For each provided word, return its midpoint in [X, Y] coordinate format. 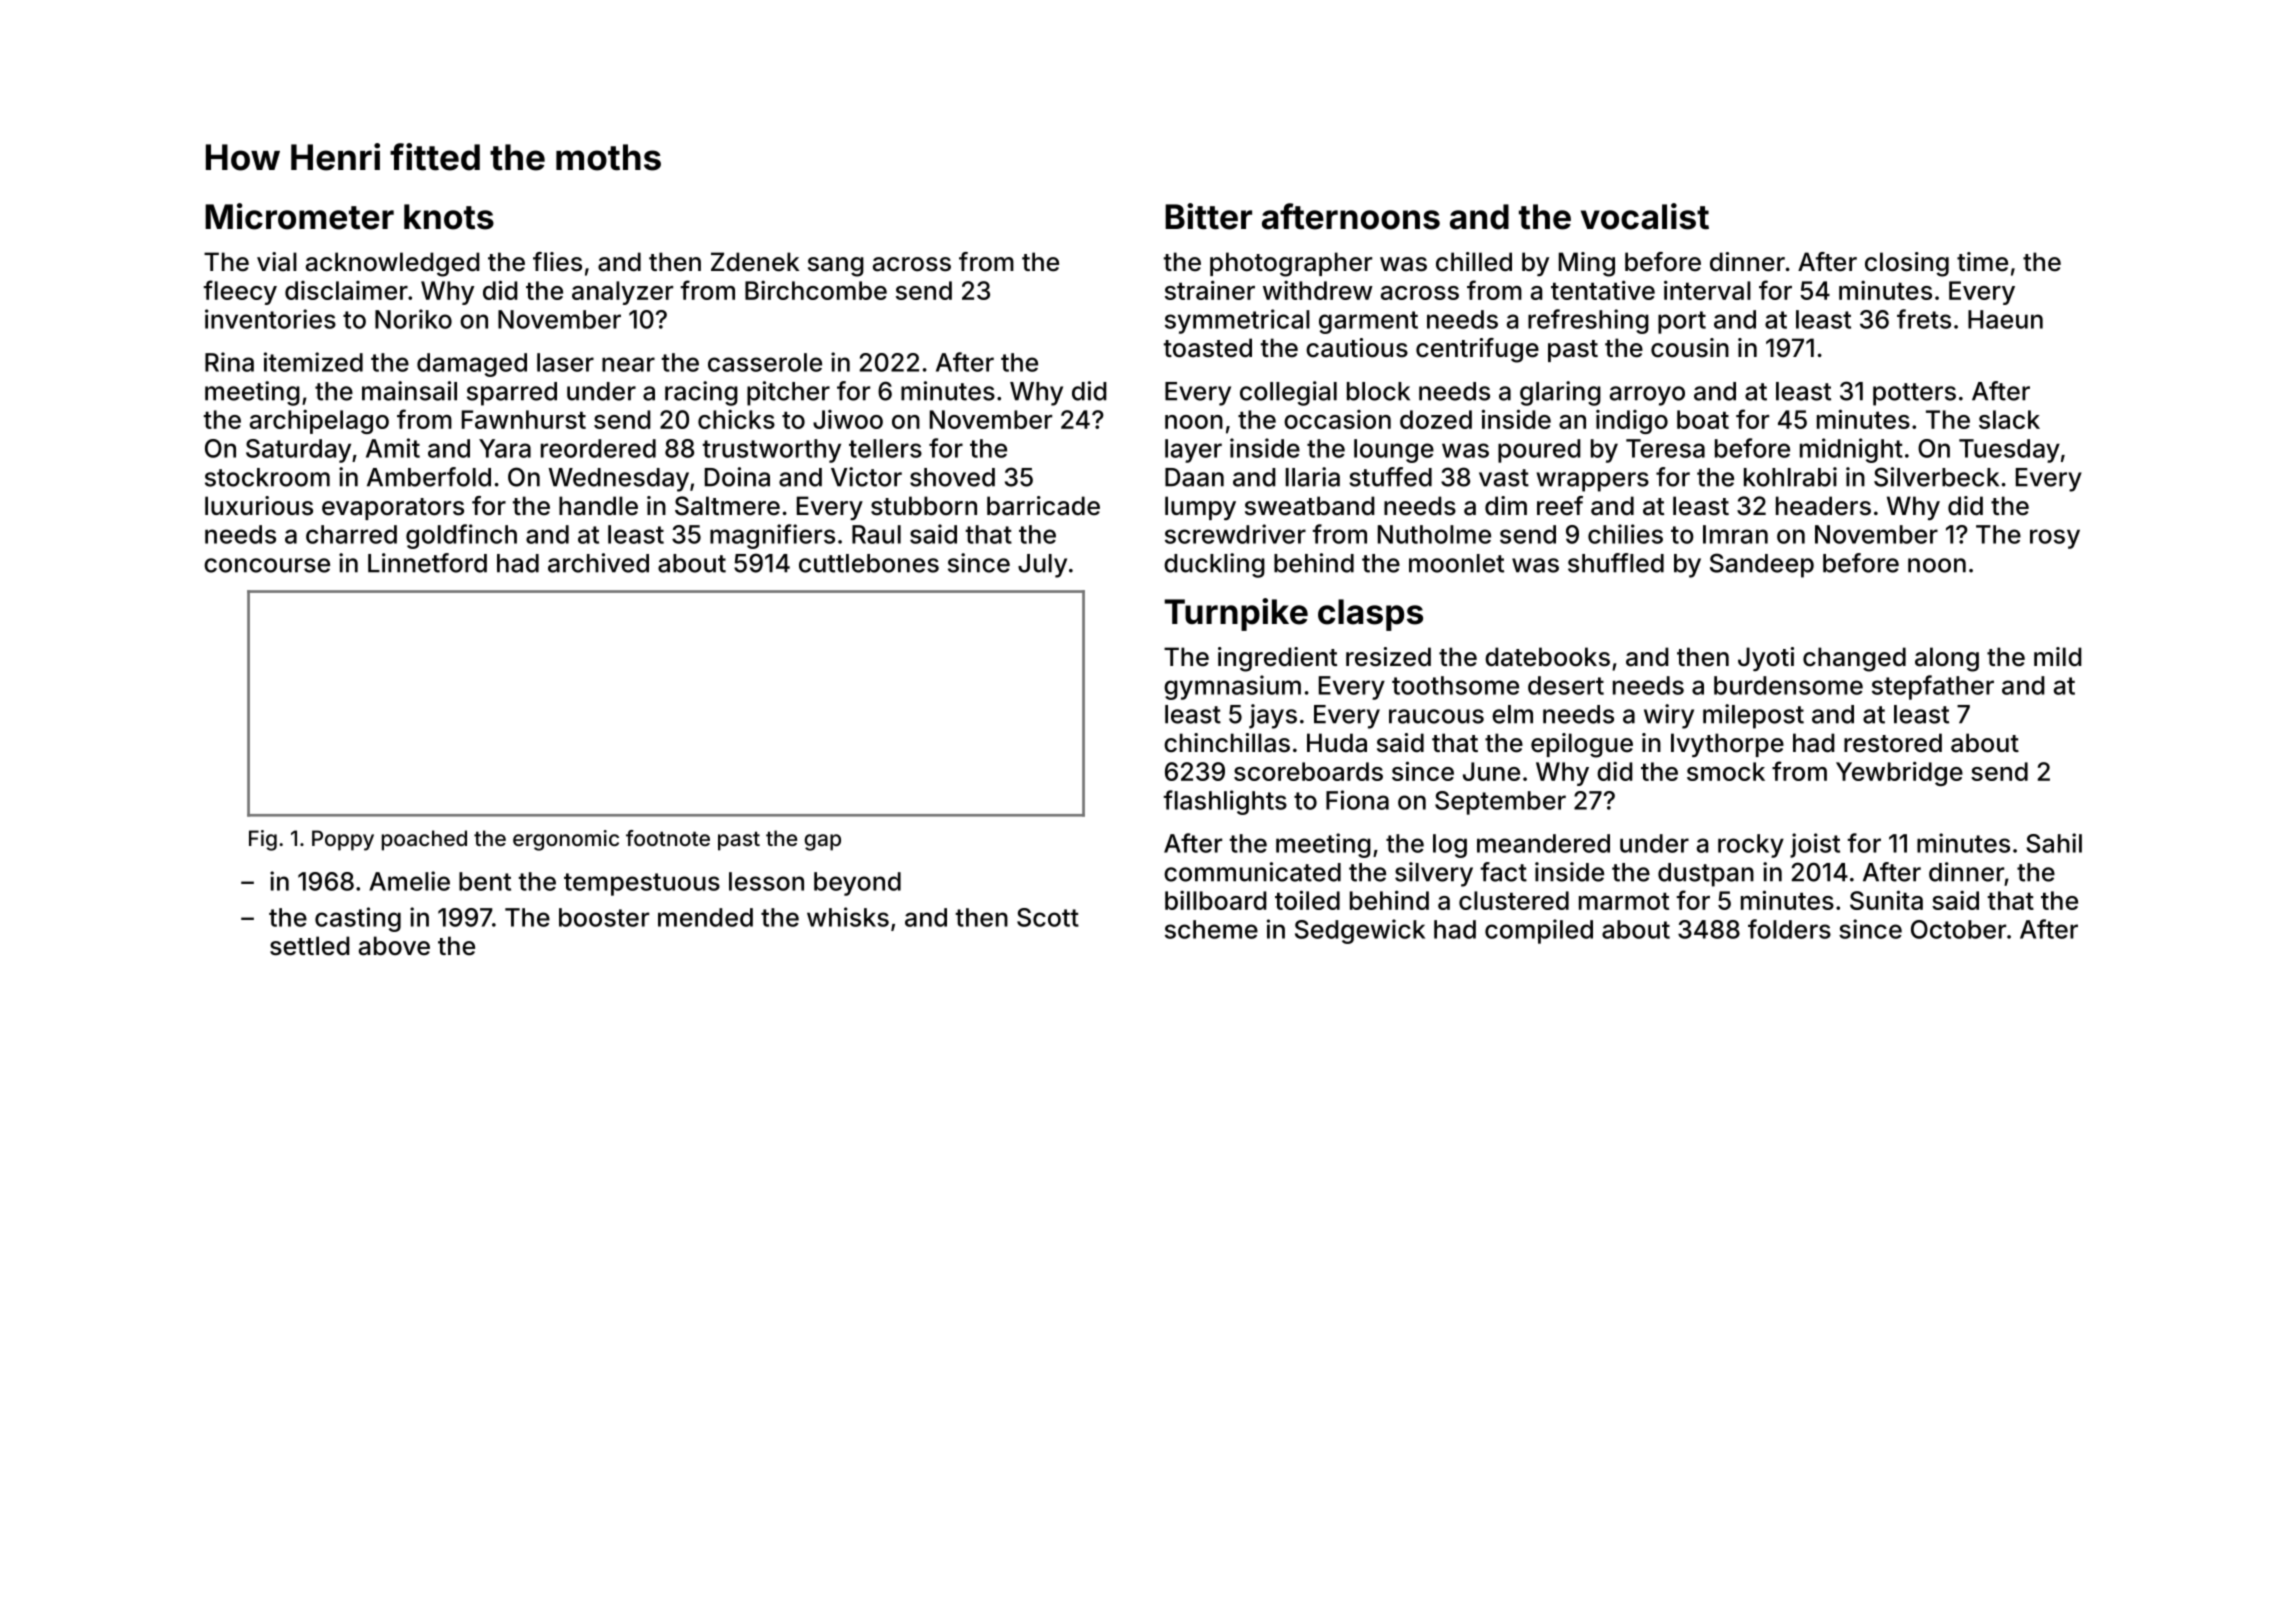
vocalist [1645, 216]
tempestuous [642, 884]
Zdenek [755, 262]
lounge [1394, 451]
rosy [2055, 539]
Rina [229, 362]
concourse [267, 565]
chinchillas [1227, 743]
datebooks [1547, 657]
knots [449, 217]
